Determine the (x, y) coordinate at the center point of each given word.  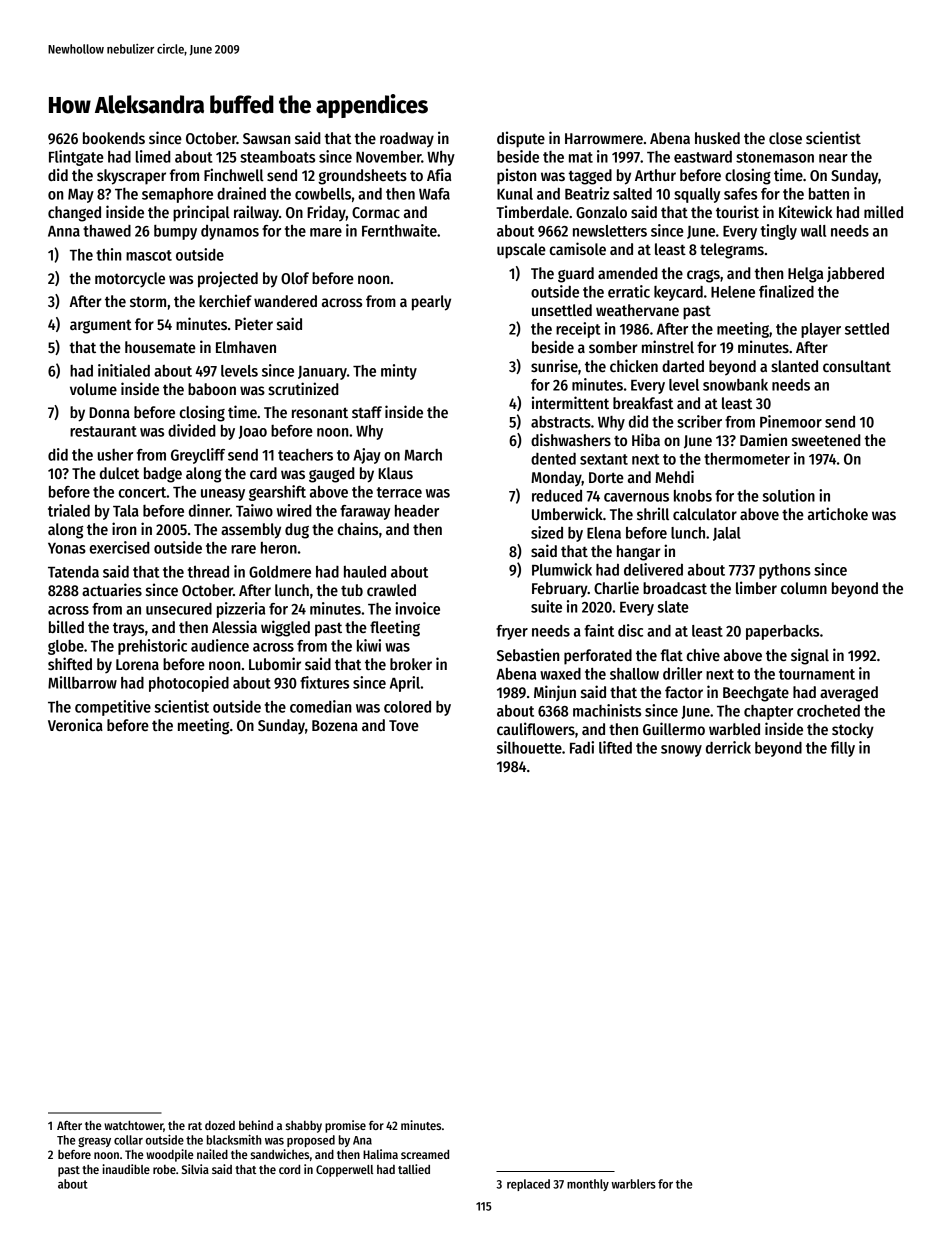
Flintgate (76, 158)
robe (164, 1169)
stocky (853, 731)
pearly (431, 303)
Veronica (75, 724)
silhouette (529, 747)
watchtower (133, 1125)
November (388, 157)
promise (345, 1126)
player (821, 330)
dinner (209, 510)
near (833, 158)
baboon (212, 389)
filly (843, 749)
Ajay (367, 456)
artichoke (838, 513)
